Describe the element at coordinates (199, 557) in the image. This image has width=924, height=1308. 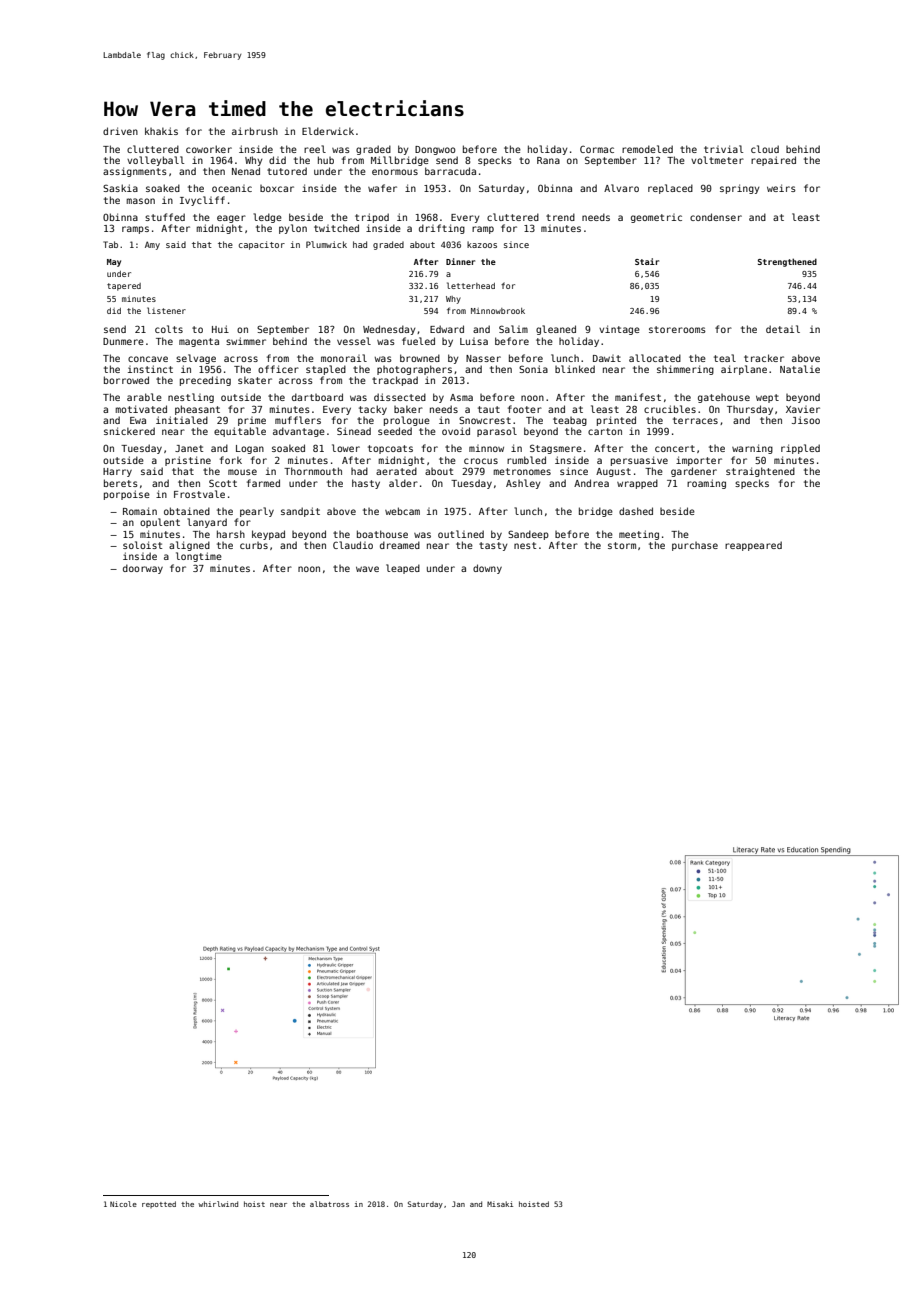
I see `longtime` at that location.
